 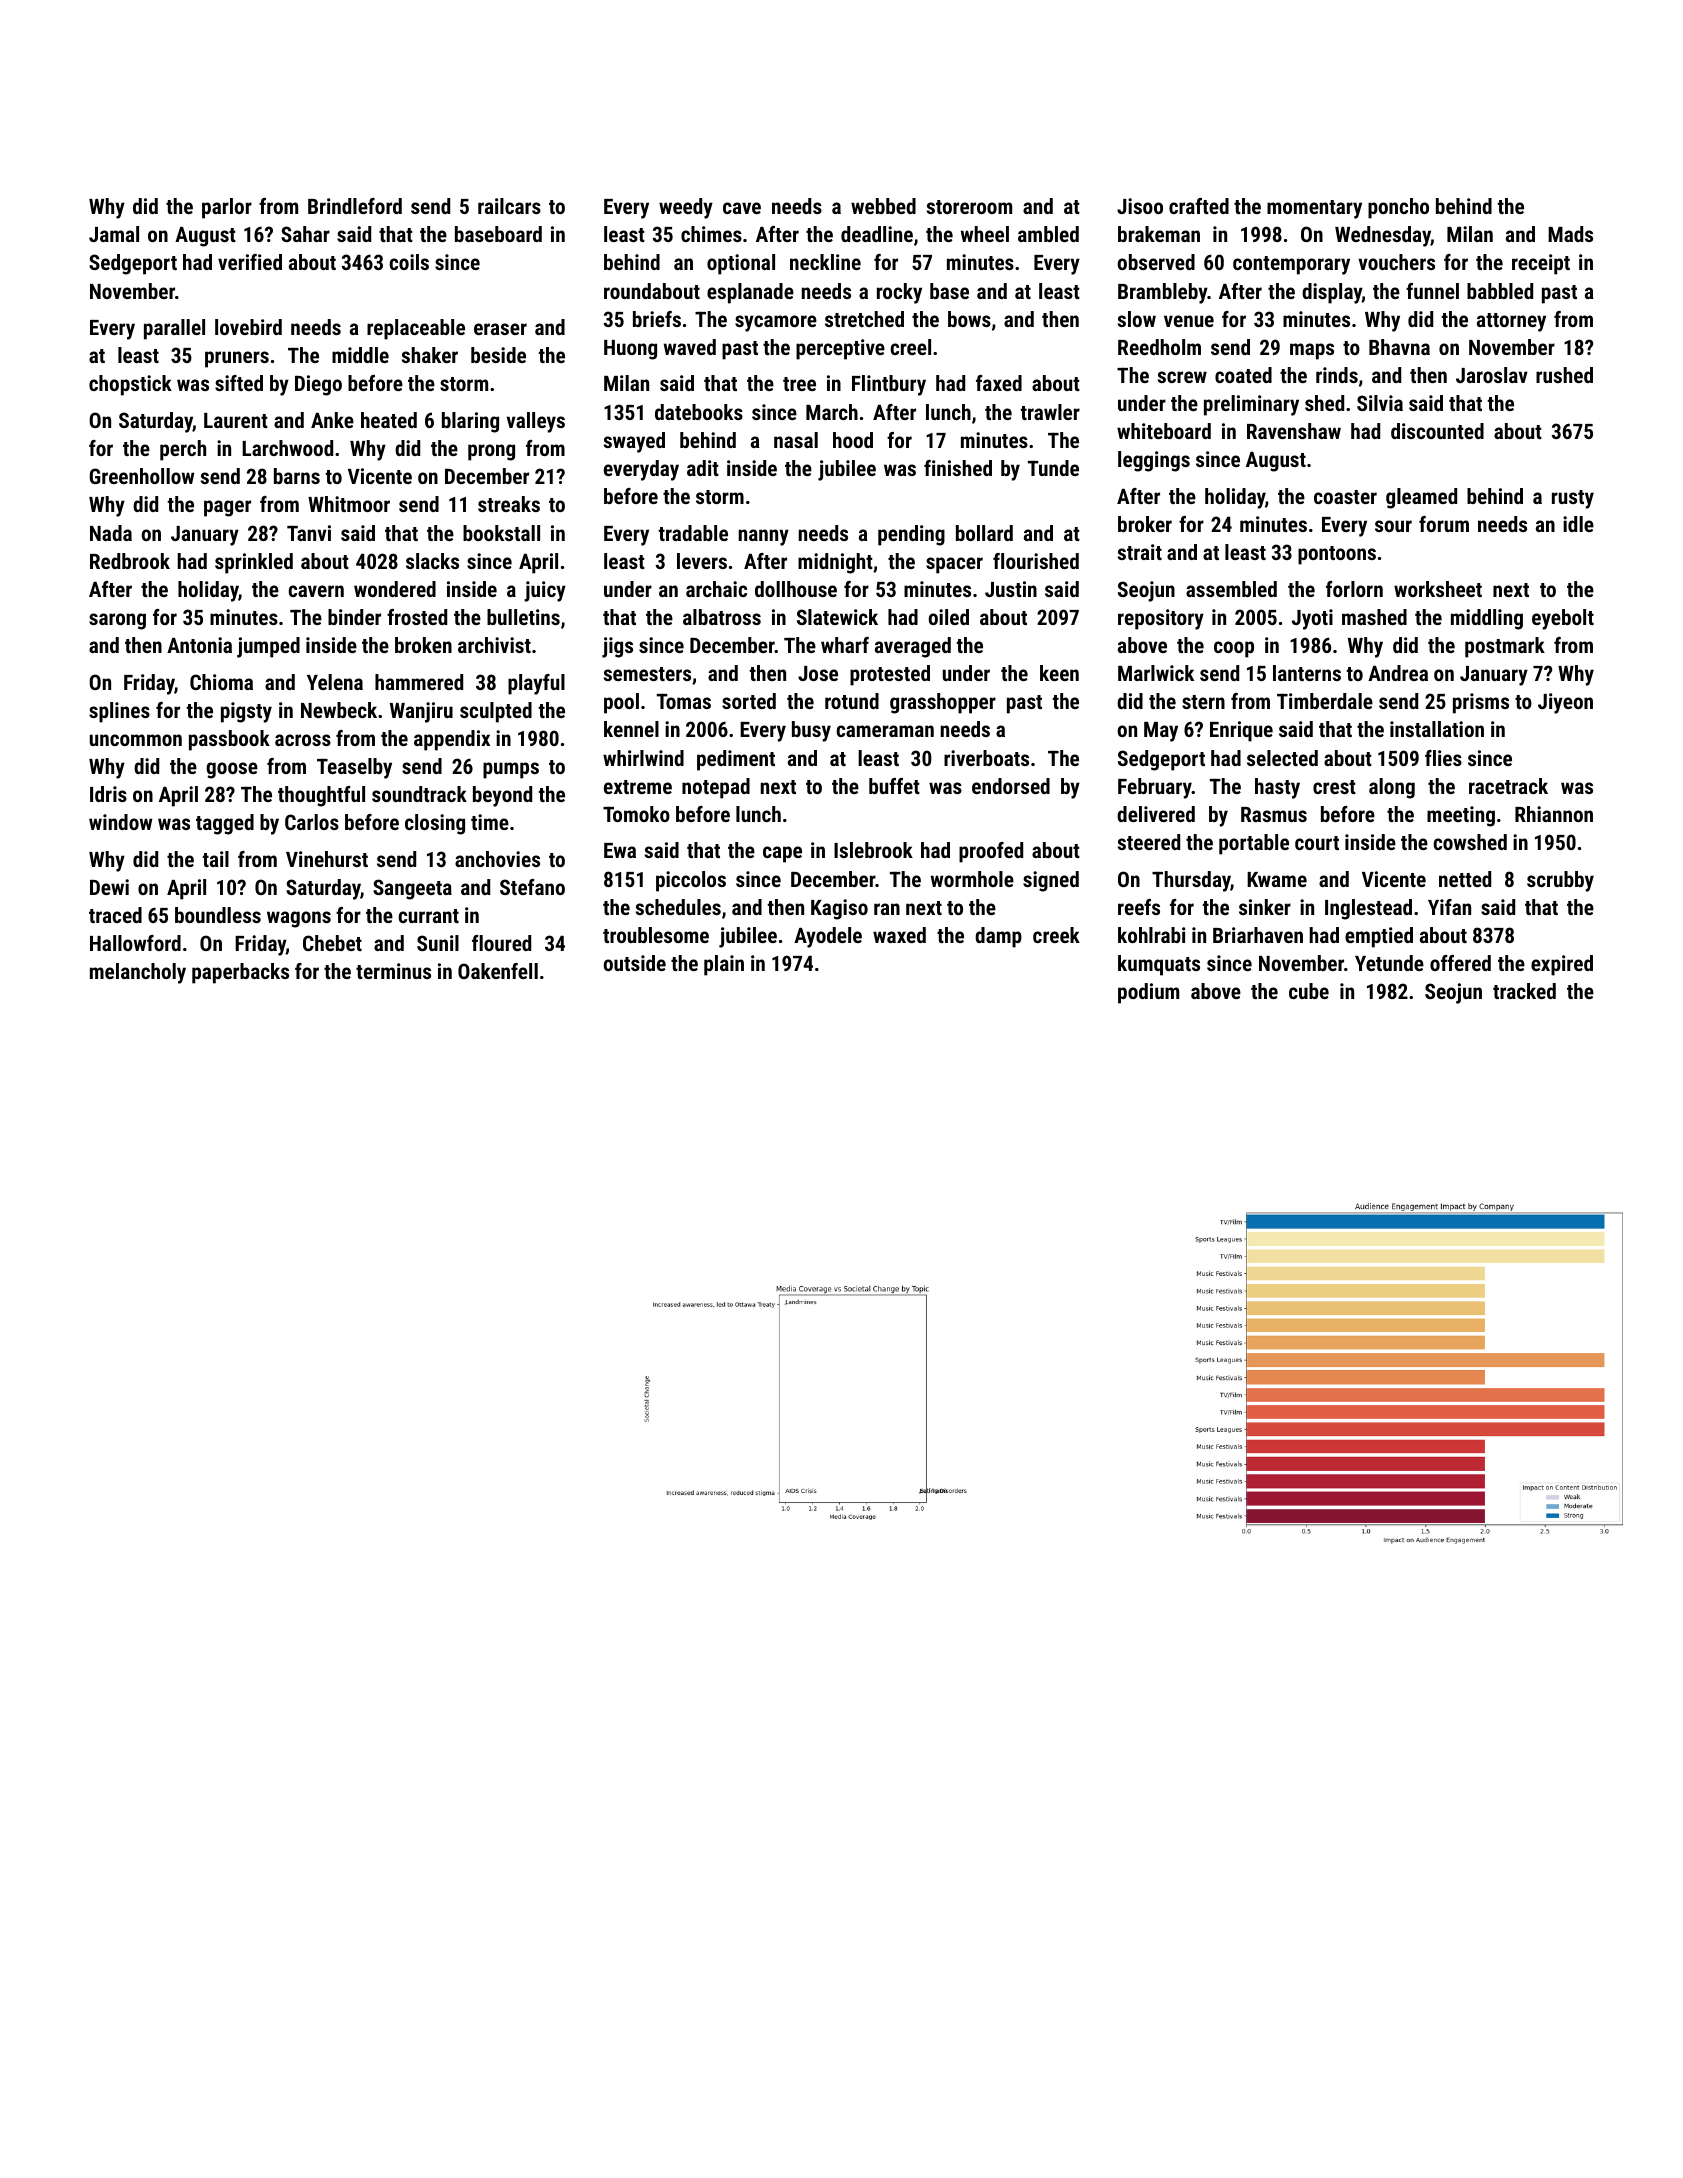 What do you see at coordinates (1460, 963) in the page?
I see `offered` at bounding box center [1460, 963].
